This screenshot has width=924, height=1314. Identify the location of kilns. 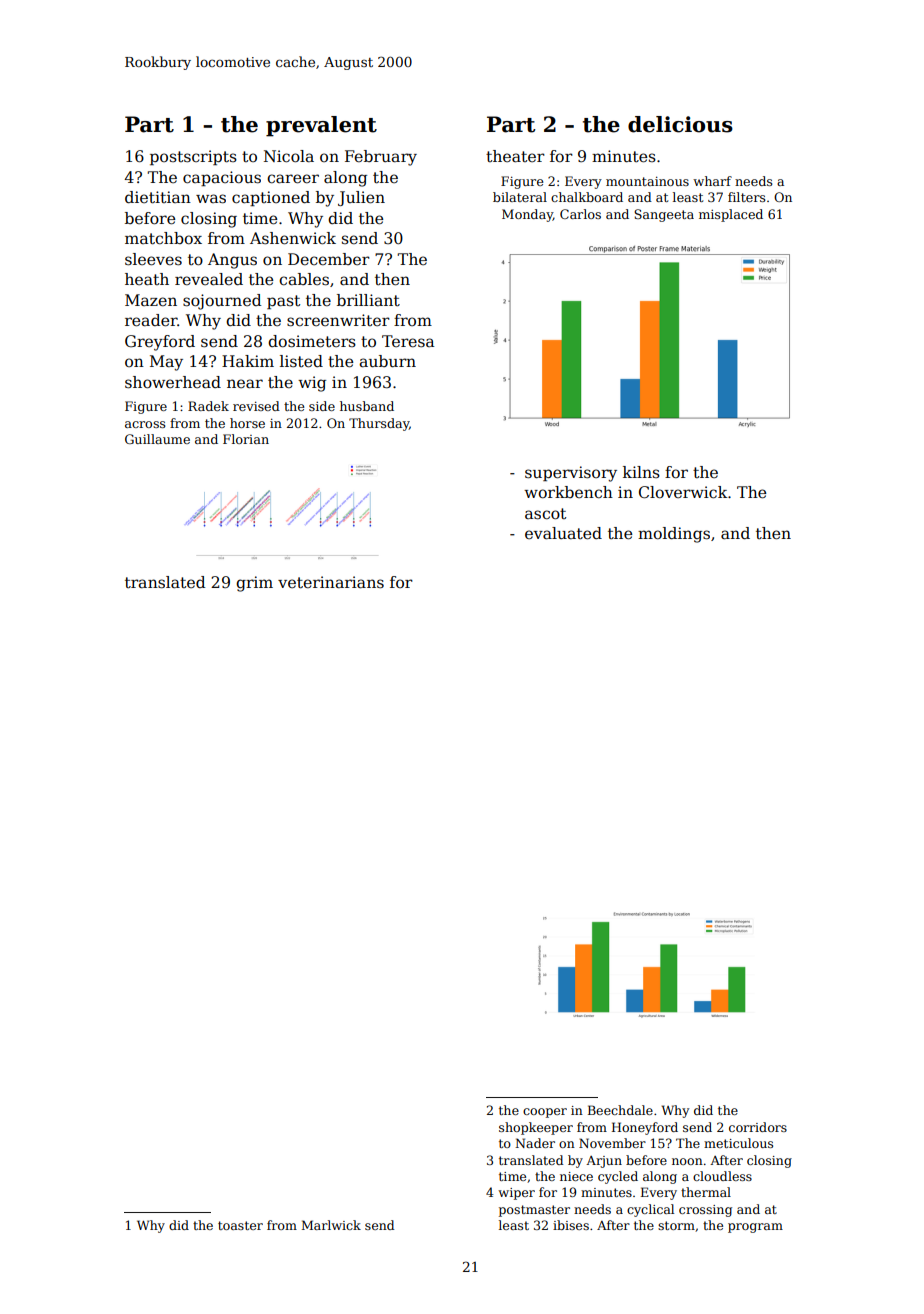
(641, 472).
